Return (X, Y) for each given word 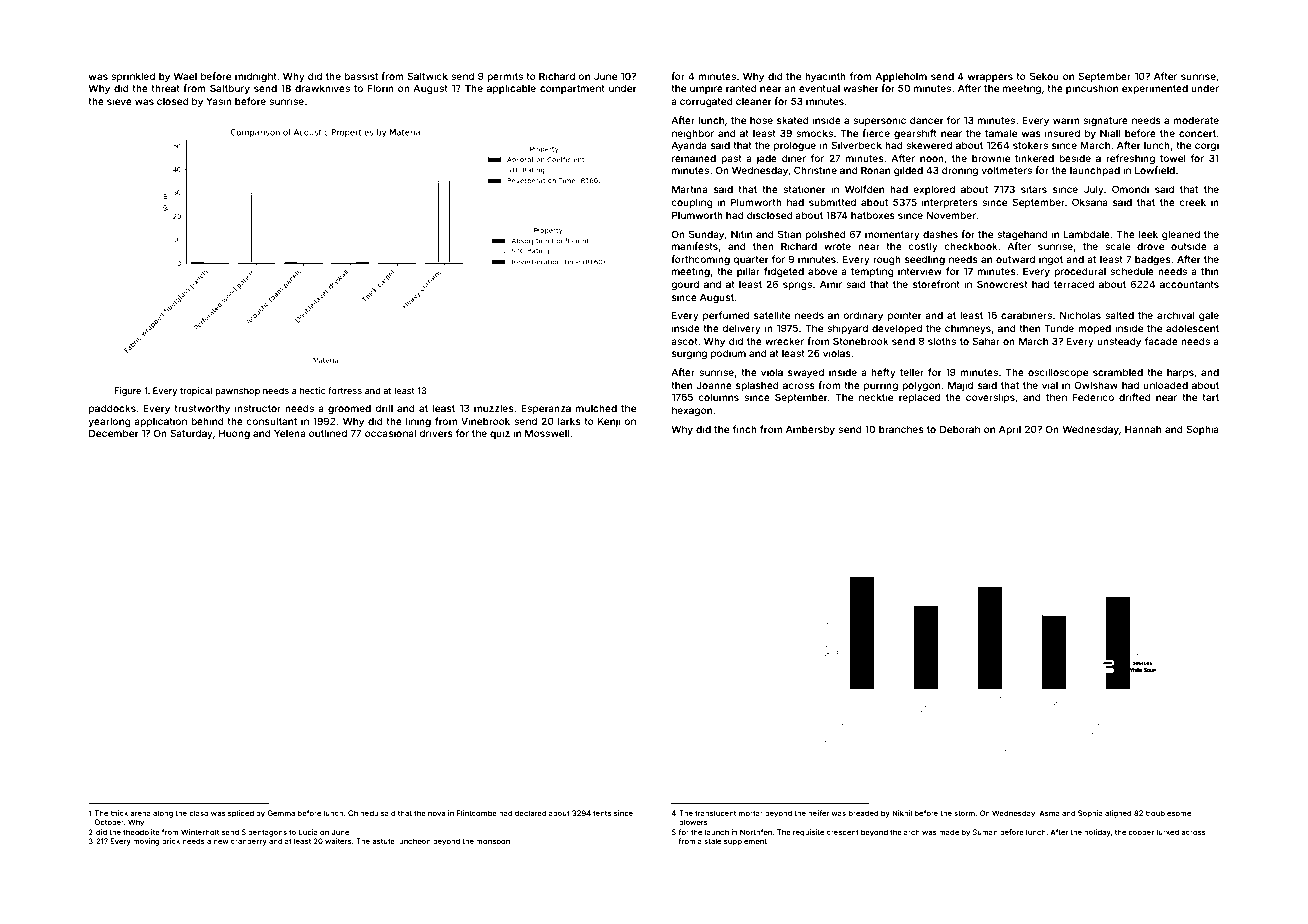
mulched (596, 408)
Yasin (219, 101)
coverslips (990, 398)
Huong (234, 434)
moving (146, 842)
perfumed (726, 316)
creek (1192, 202)
